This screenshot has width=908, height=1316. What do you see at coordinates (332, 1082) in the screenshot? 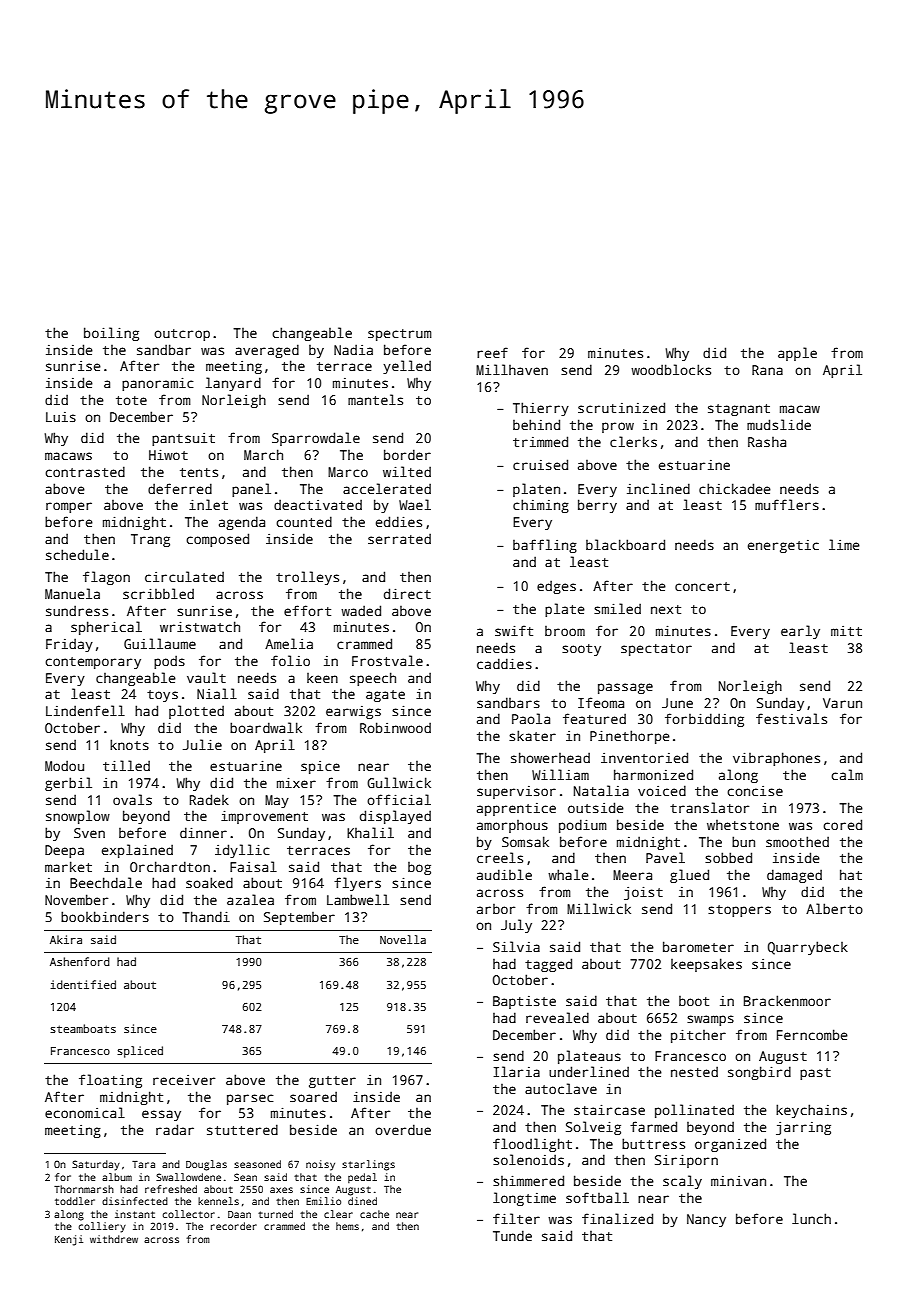
I see `gutter` at bounding box center [332, 1082].
